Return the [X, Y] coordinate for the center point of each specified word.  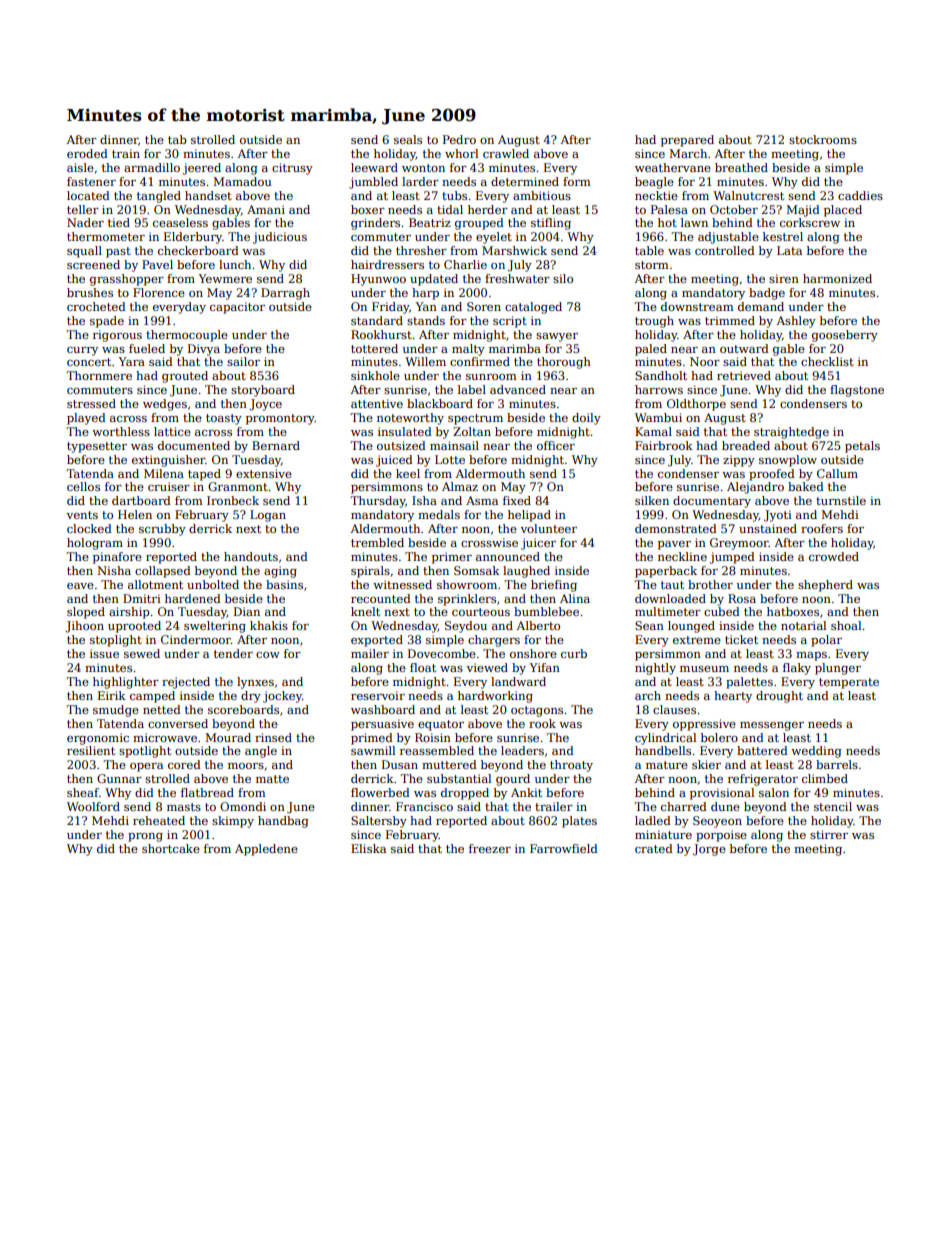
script [510, 322]
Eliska [368, 848]
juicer [538, 544]
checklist [827, 361]
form [577, 181]
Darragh [285, 294]
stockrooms [823, 139]
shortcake [171, 848]
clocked [89, 528]
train [126, 153]
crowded [834, 556]
